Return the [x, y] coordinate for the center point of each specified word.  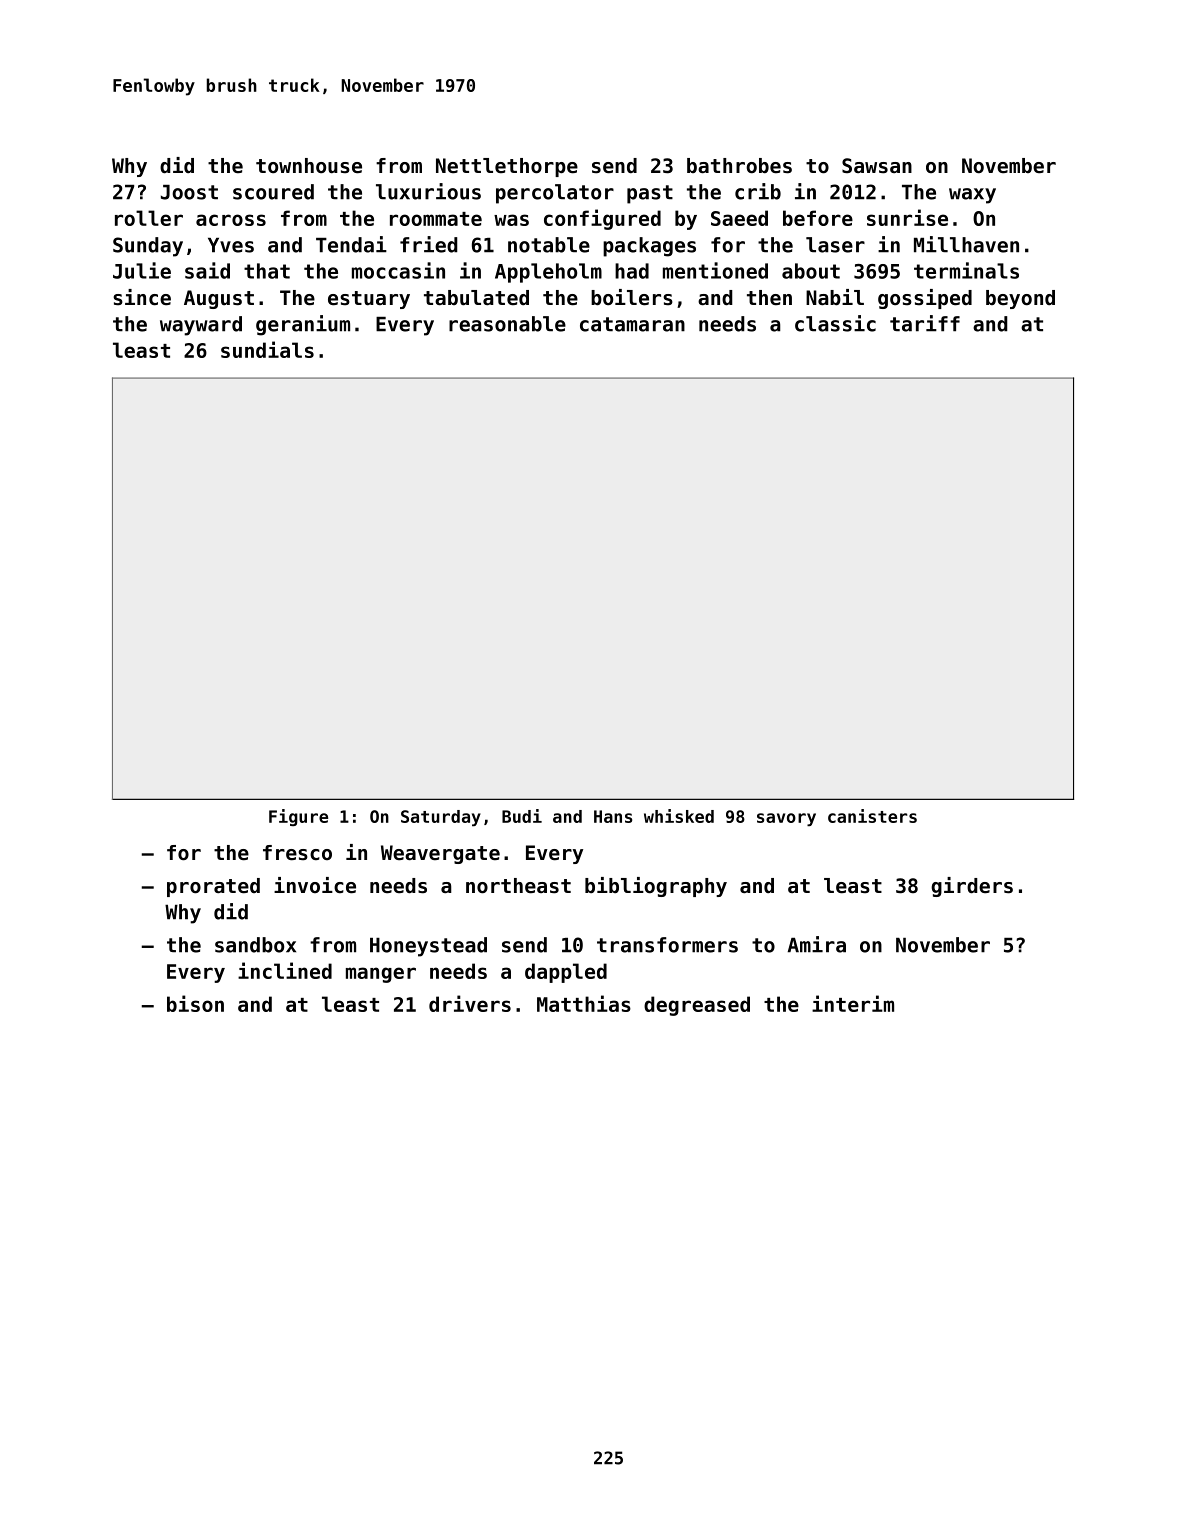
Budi [522, 816]
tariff [925, 323]
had [632, 271]
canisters [872, 816]
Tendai [351, 244]
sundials [267, 349]
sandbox [255, 945]
